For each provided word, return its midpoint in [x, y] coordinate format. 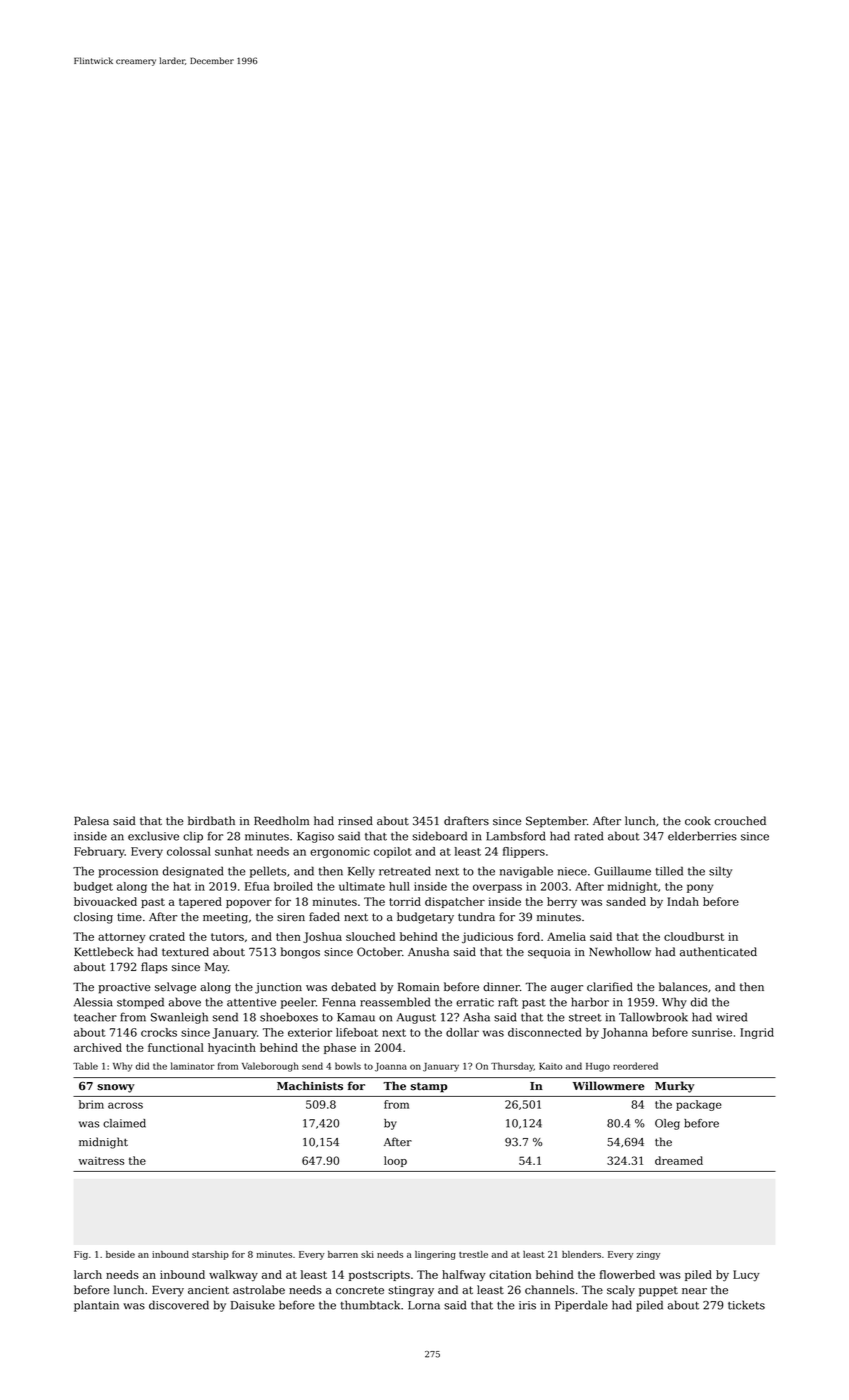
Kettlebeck [104, 952]
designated [193, 872]
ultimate [362, 886]
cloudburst [694, 936]
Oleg [667, 1124]
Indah [683, 901]
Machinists [310, 1086]
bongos [300, 953]
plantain [96, 1306]
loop [395, 1161]
